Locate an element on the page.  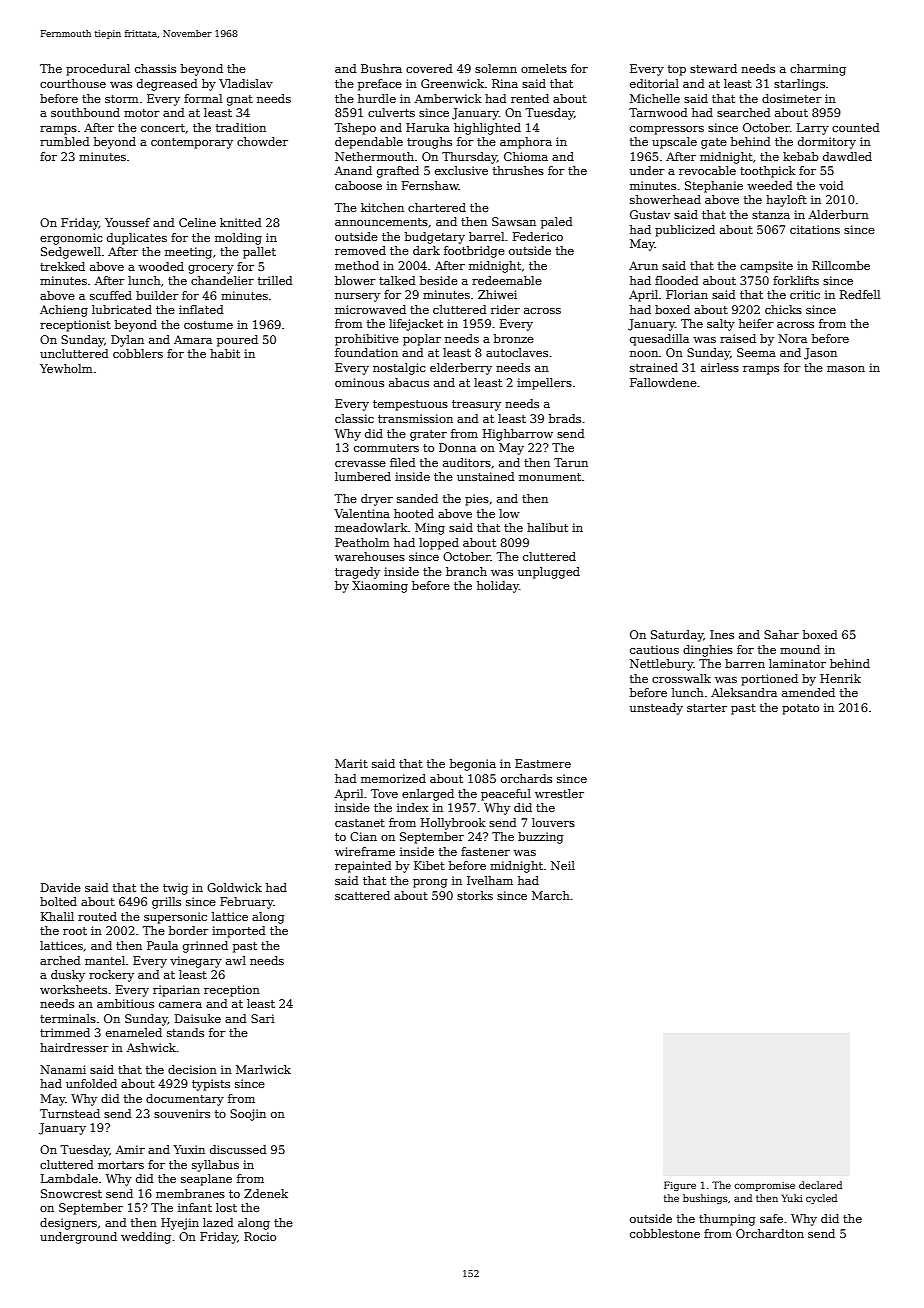
omelets is located at coordinates (544, 68).
